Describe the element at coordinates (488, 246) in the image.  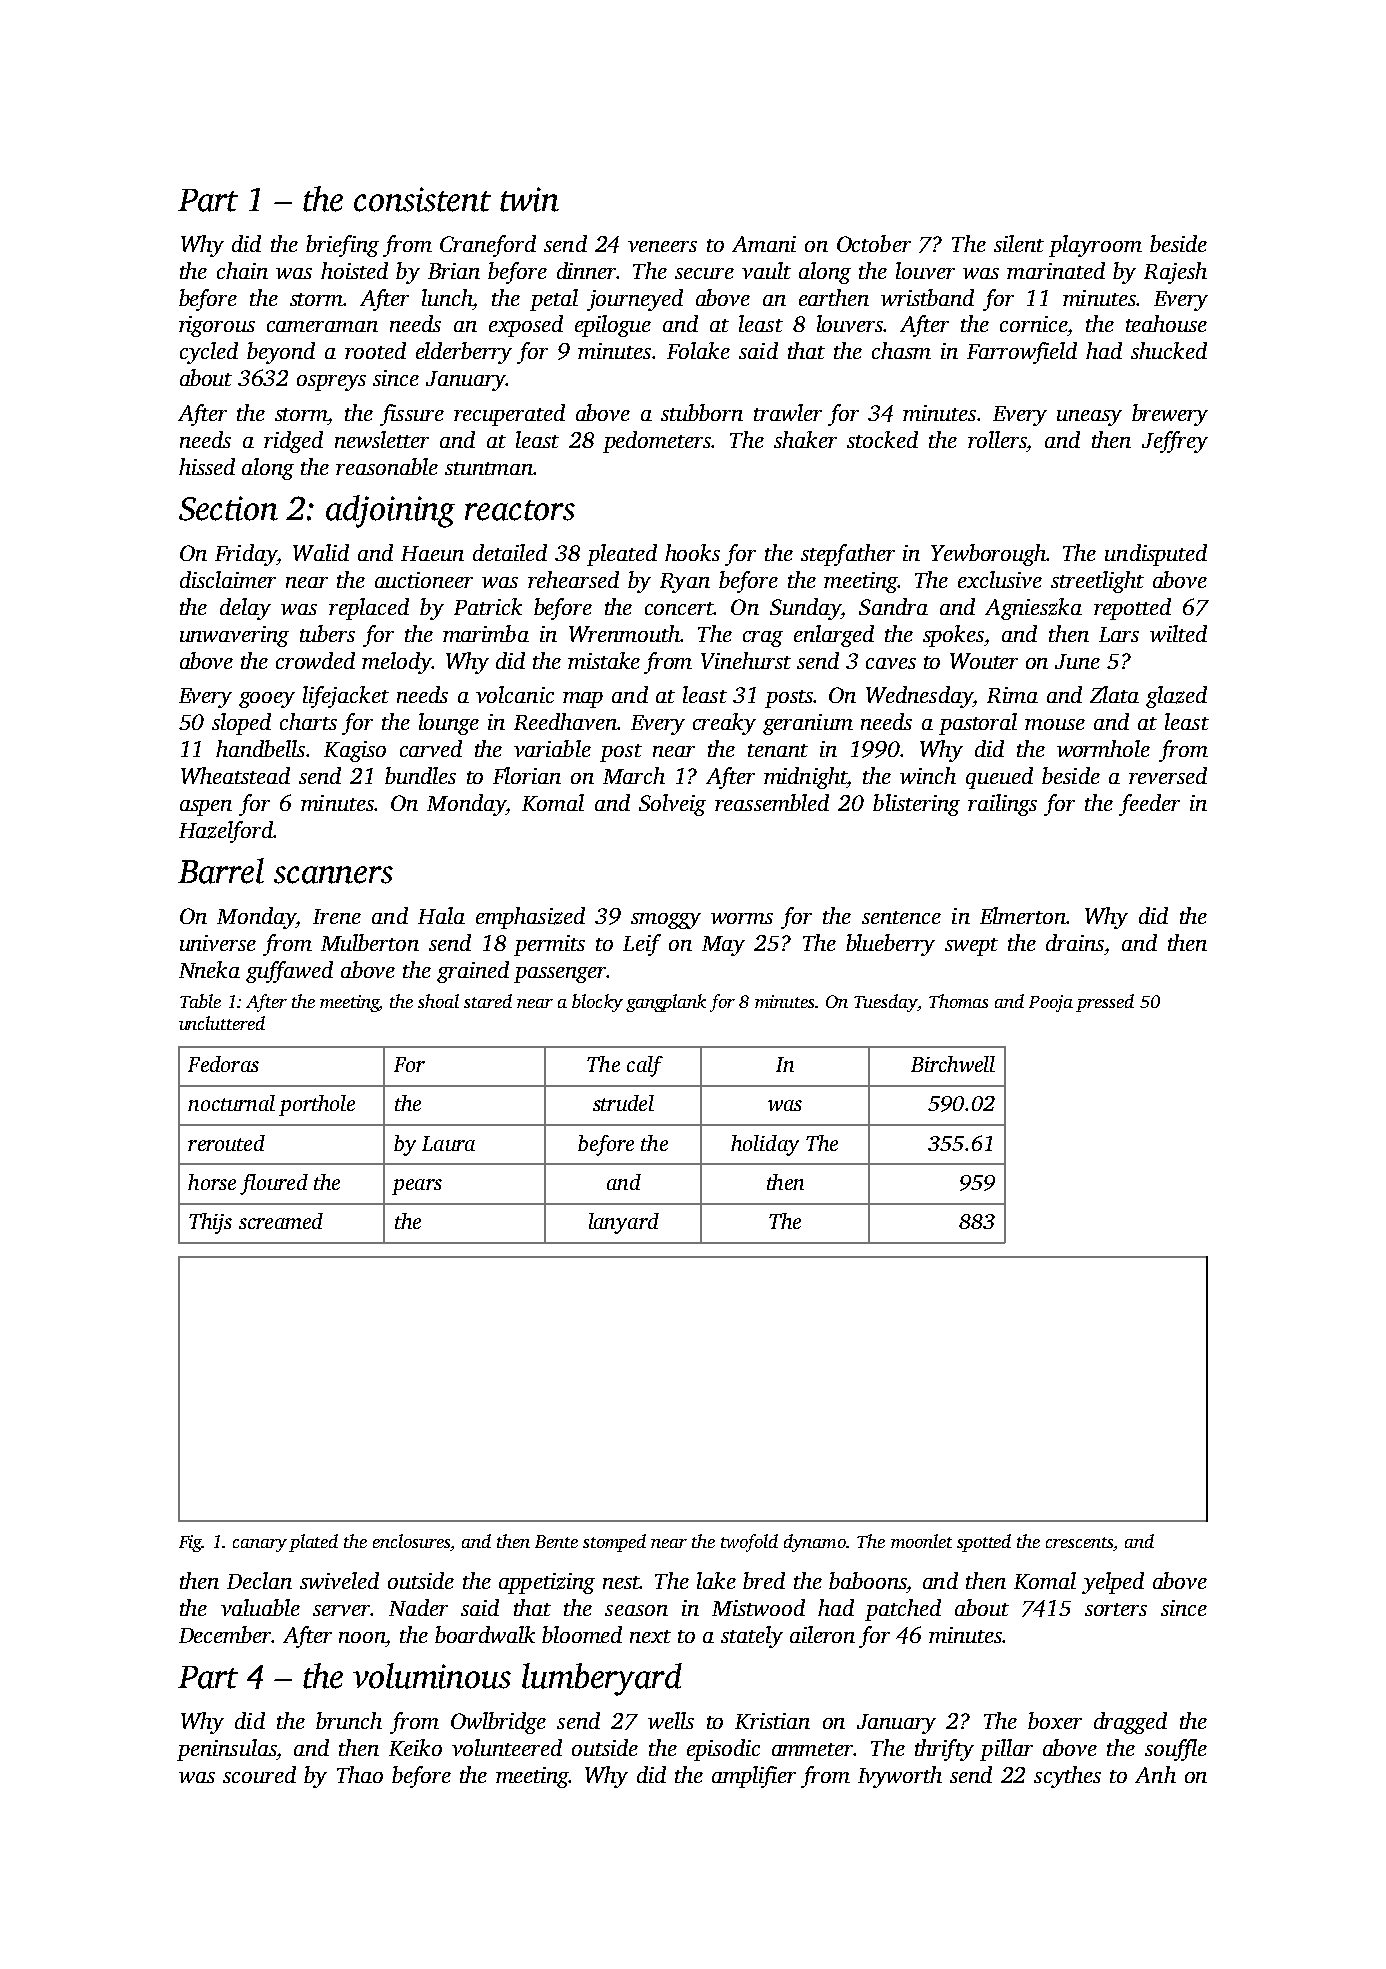
I see `Craneford` at that location.
